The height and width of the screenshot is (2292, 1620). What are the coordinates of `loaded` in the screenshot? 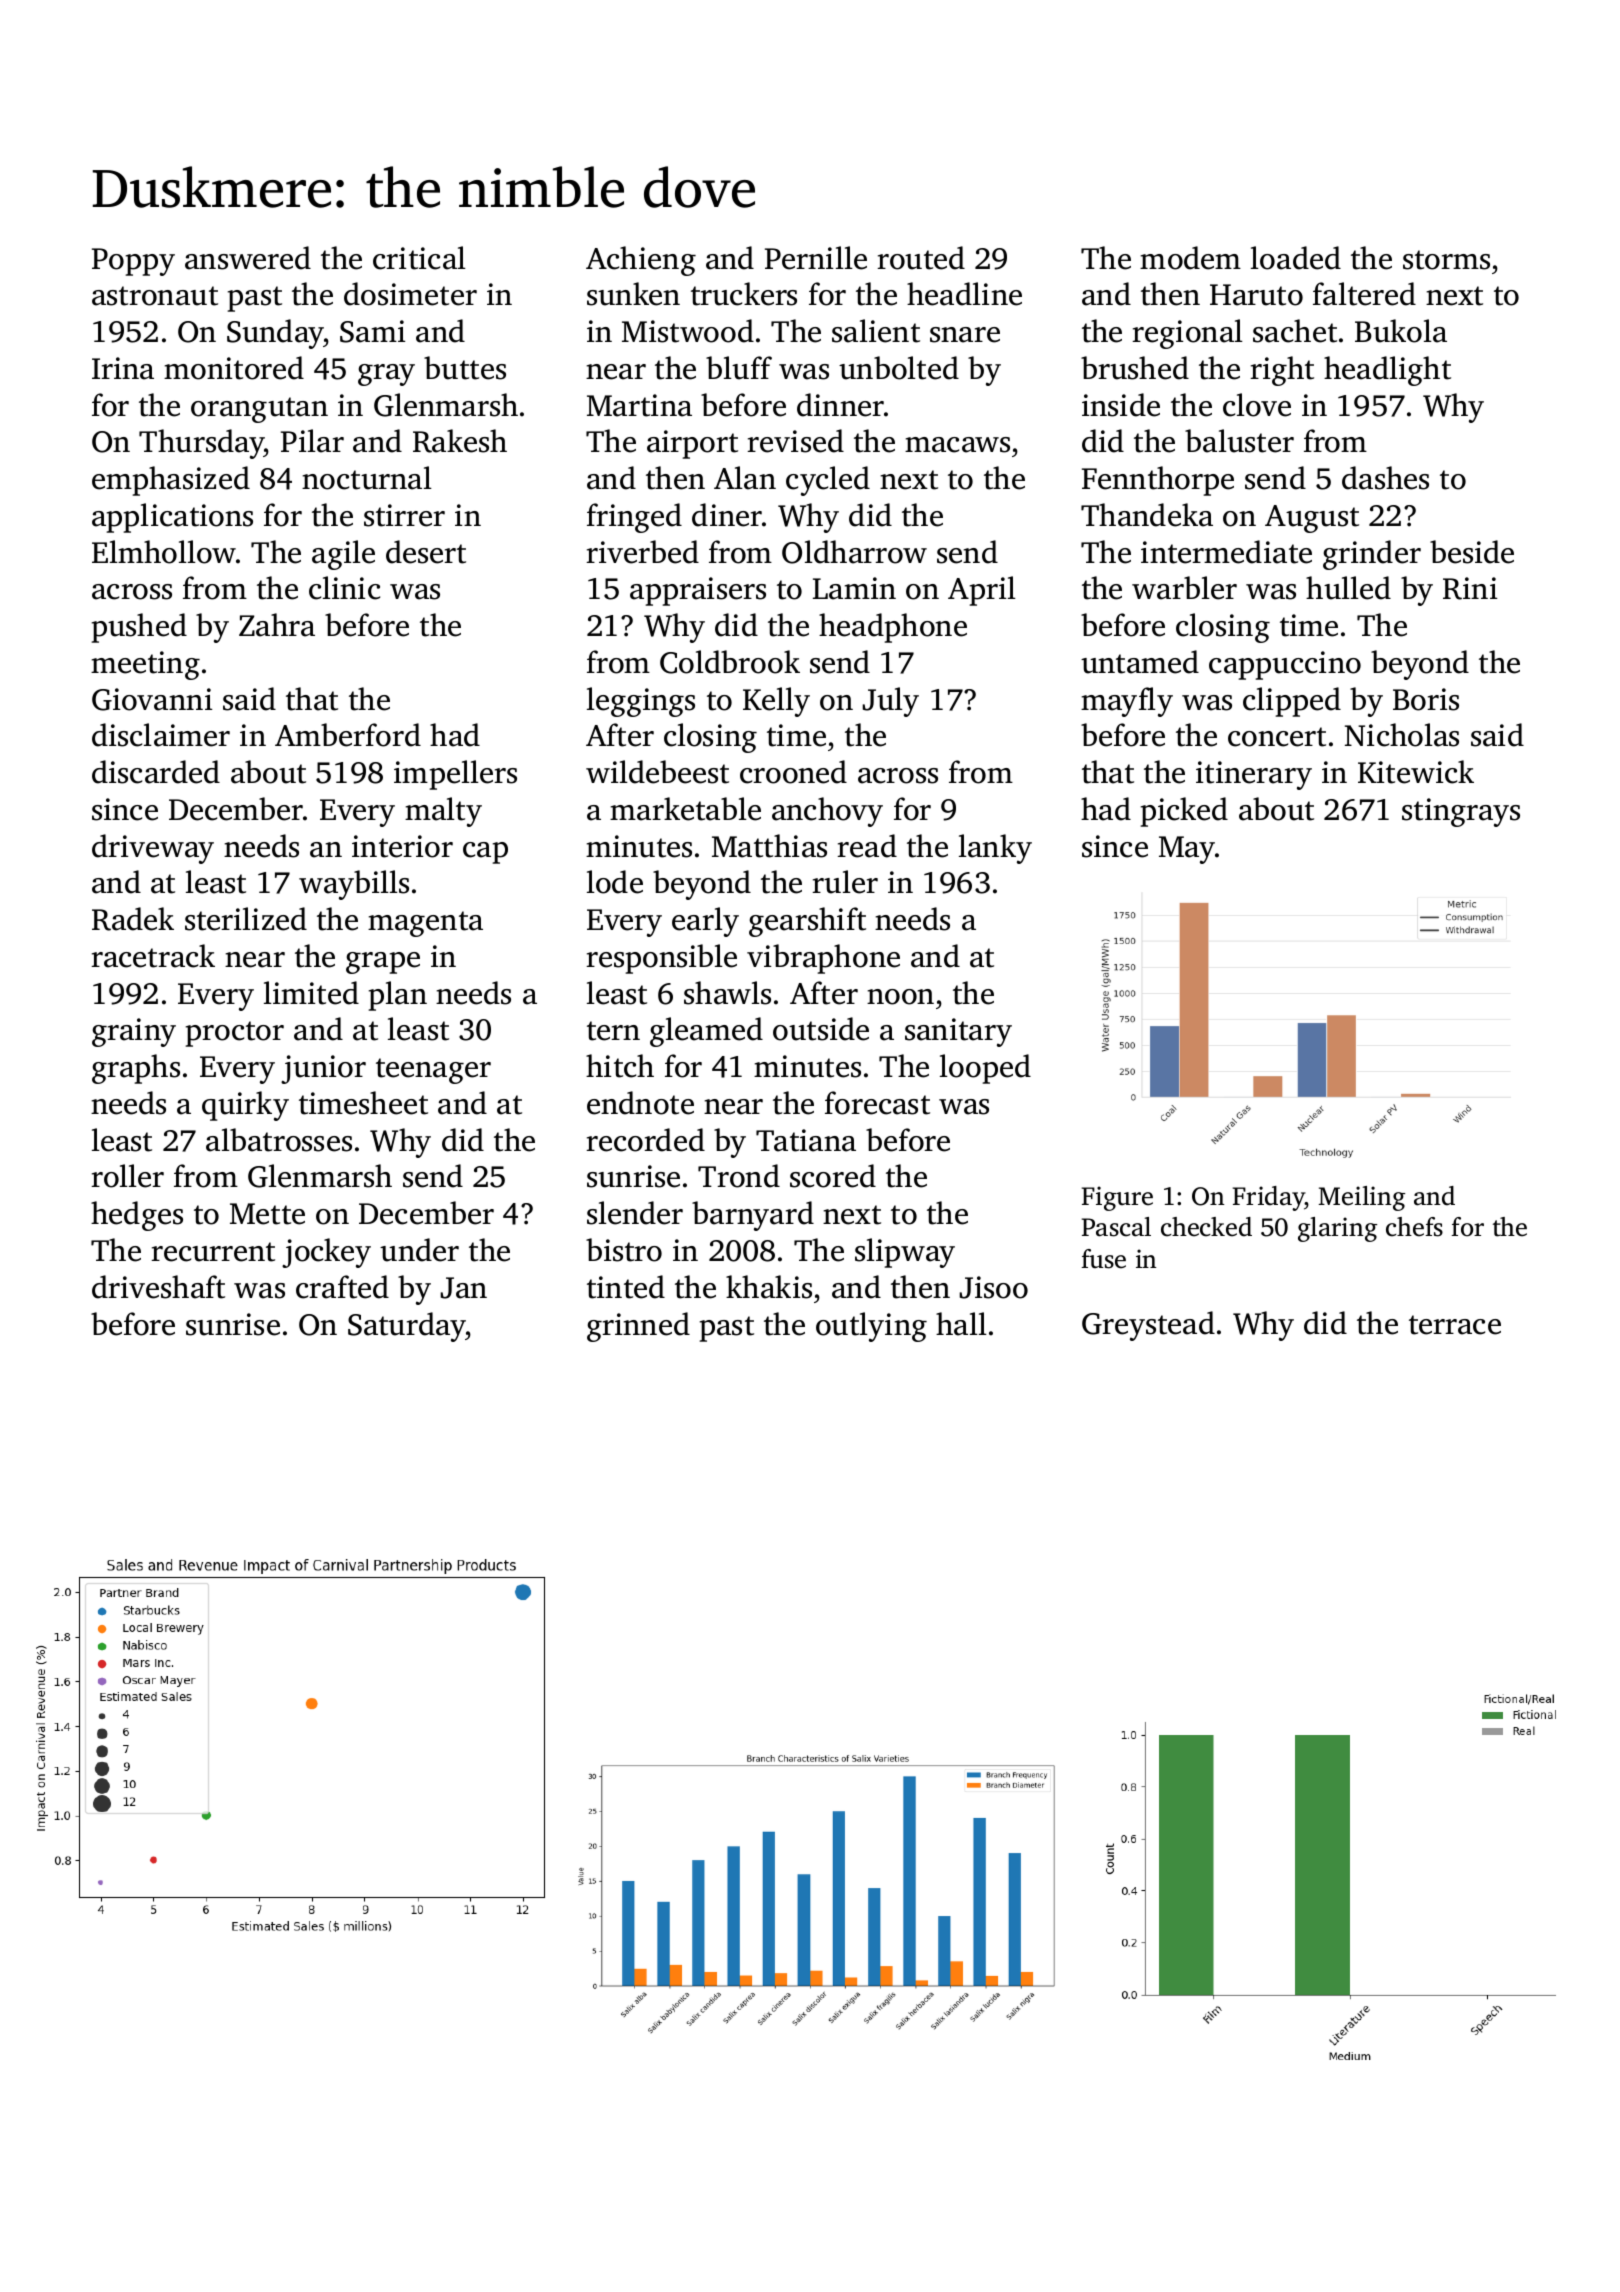 It's located at (1296, 258).
